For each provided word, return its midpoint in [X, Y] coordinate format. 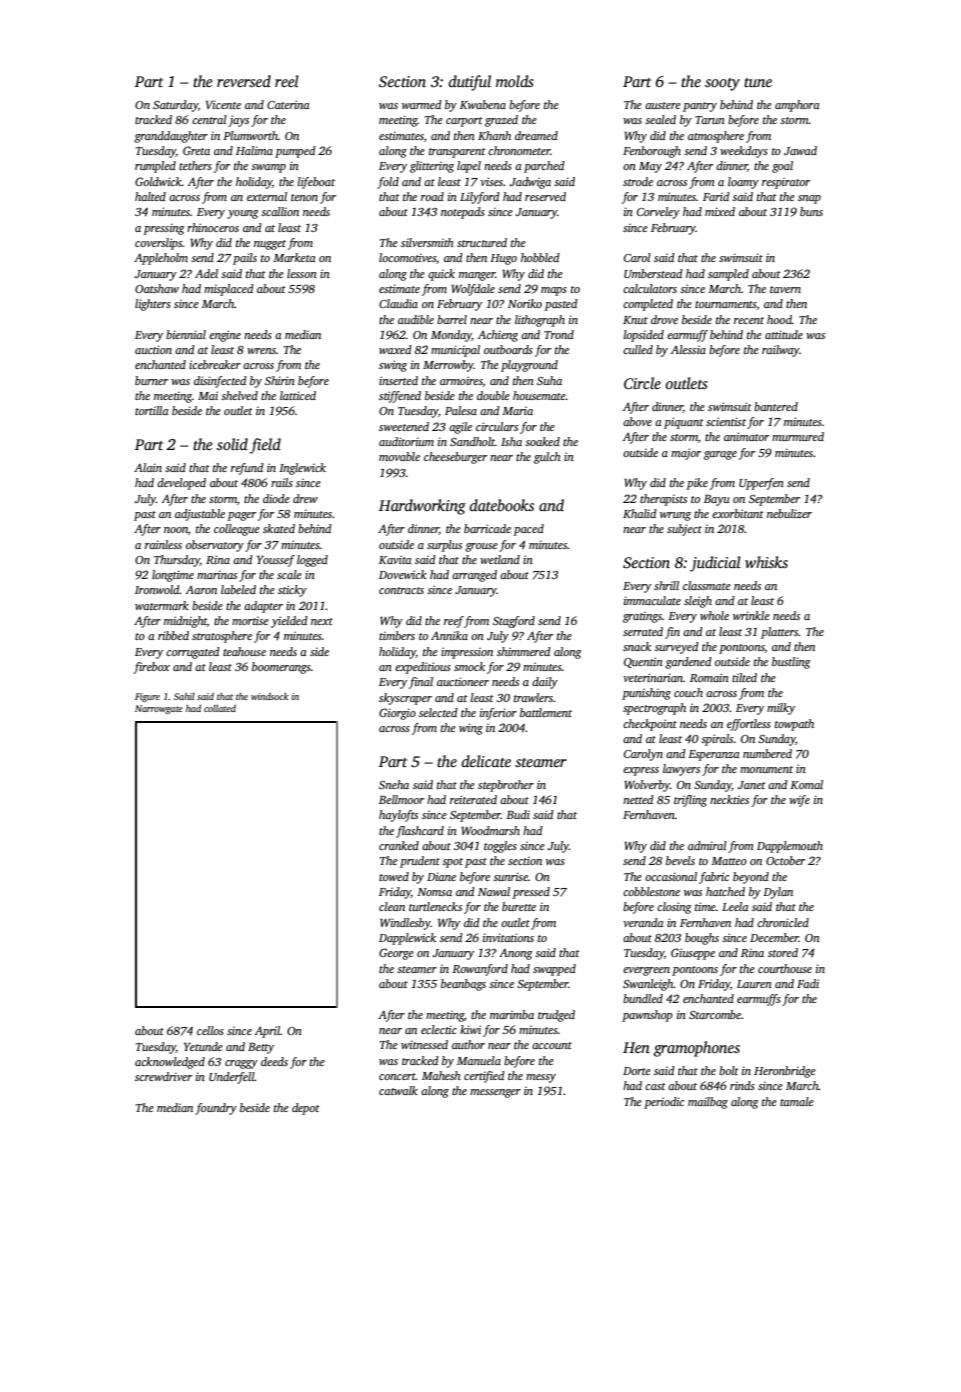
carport [464, 122]
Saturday [175, 106]
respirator [786, 183]
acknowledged [170, 1063]
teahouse [244, 651]
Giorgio [397, 714]
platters [780, 633]
